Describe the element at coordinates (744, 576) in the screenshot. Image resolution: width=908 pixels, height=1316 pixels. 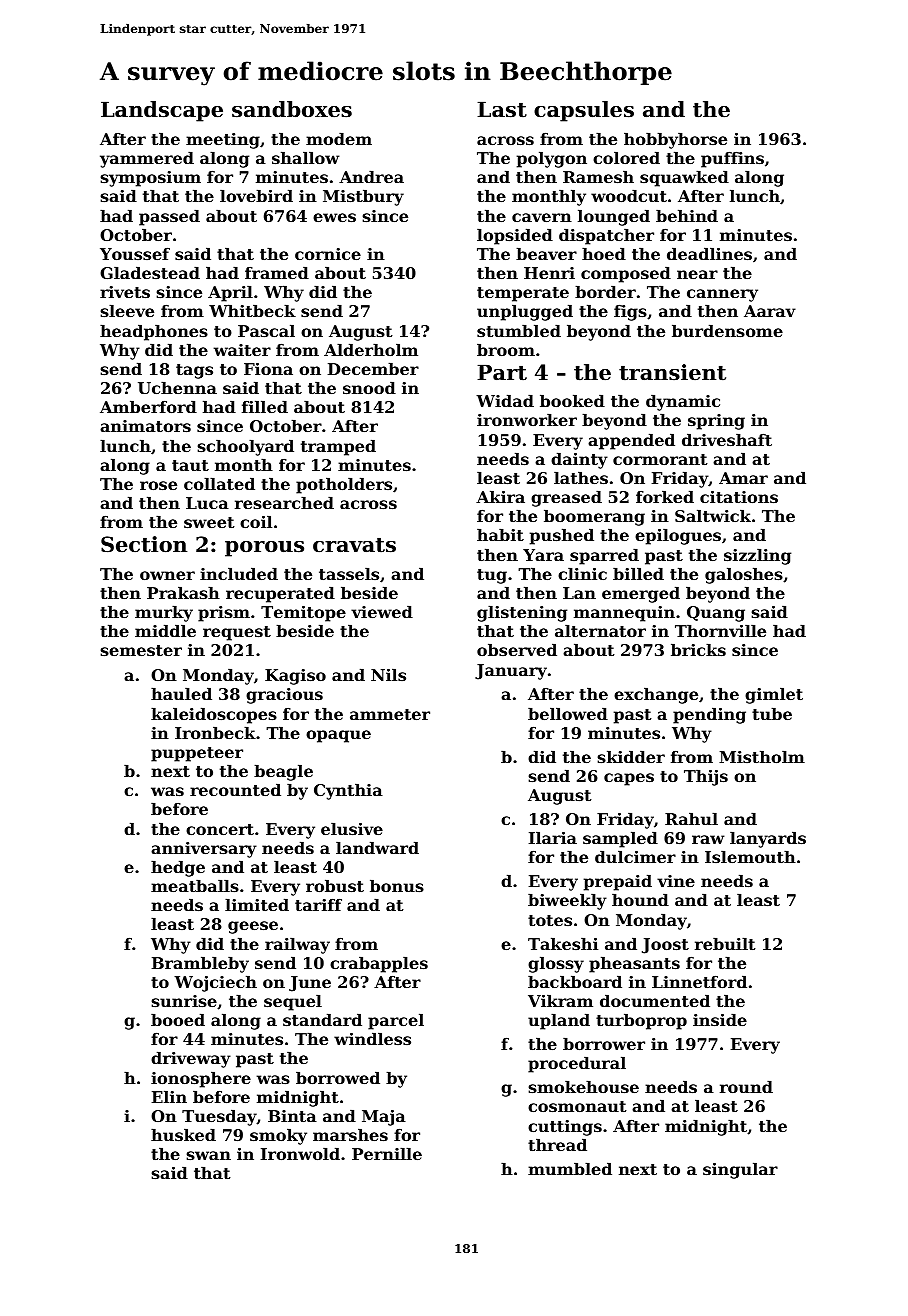
I see `galoshes` at that location.
